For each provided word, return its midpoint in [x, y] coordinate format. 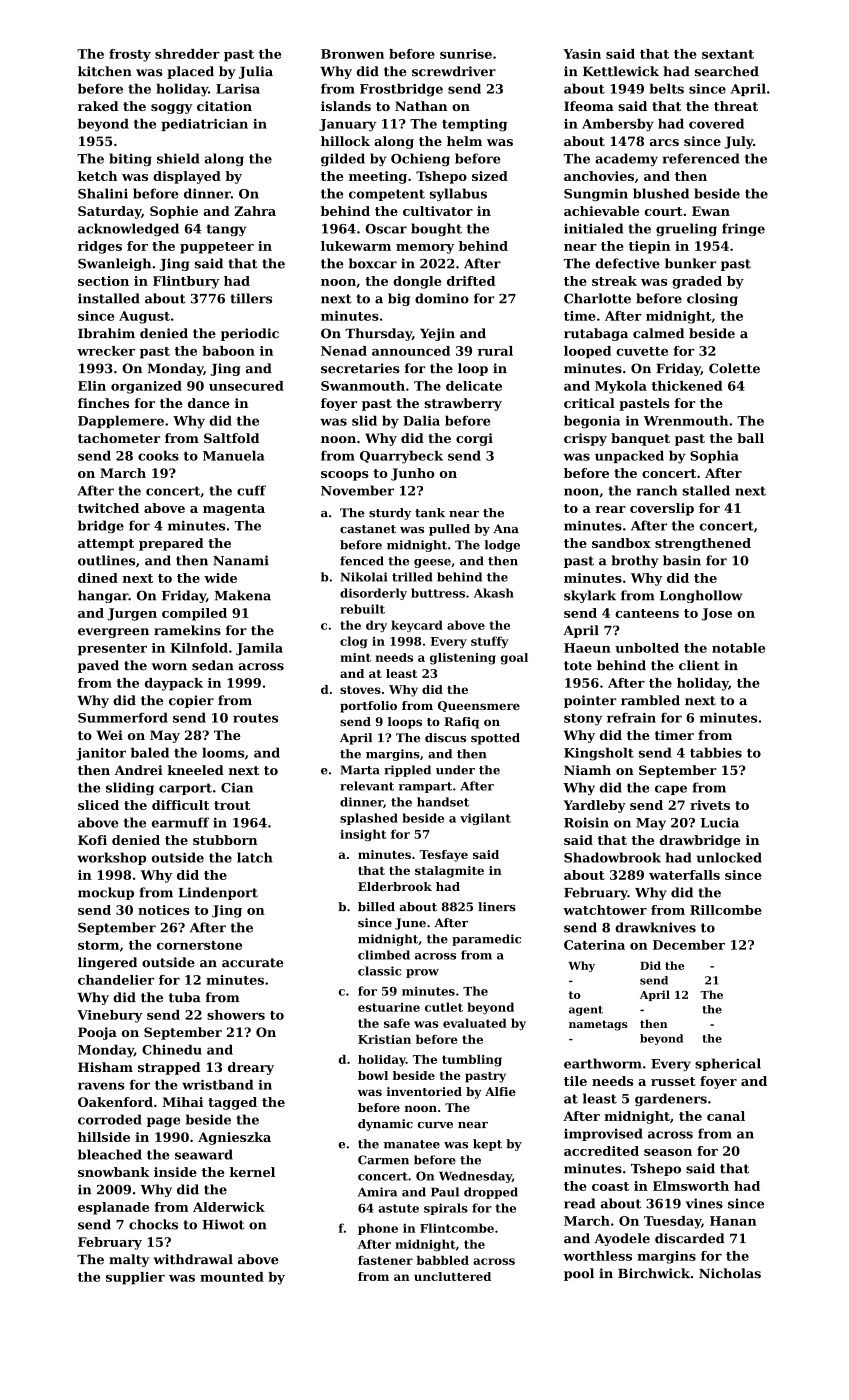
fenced [362, 561]
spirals [446, 1209]
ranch [657, 490]
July [738, 142]
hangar [103, 596]
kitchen [105, 71]
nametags [598, 1025]
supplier [135, 1278]
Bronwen [352, 54]
